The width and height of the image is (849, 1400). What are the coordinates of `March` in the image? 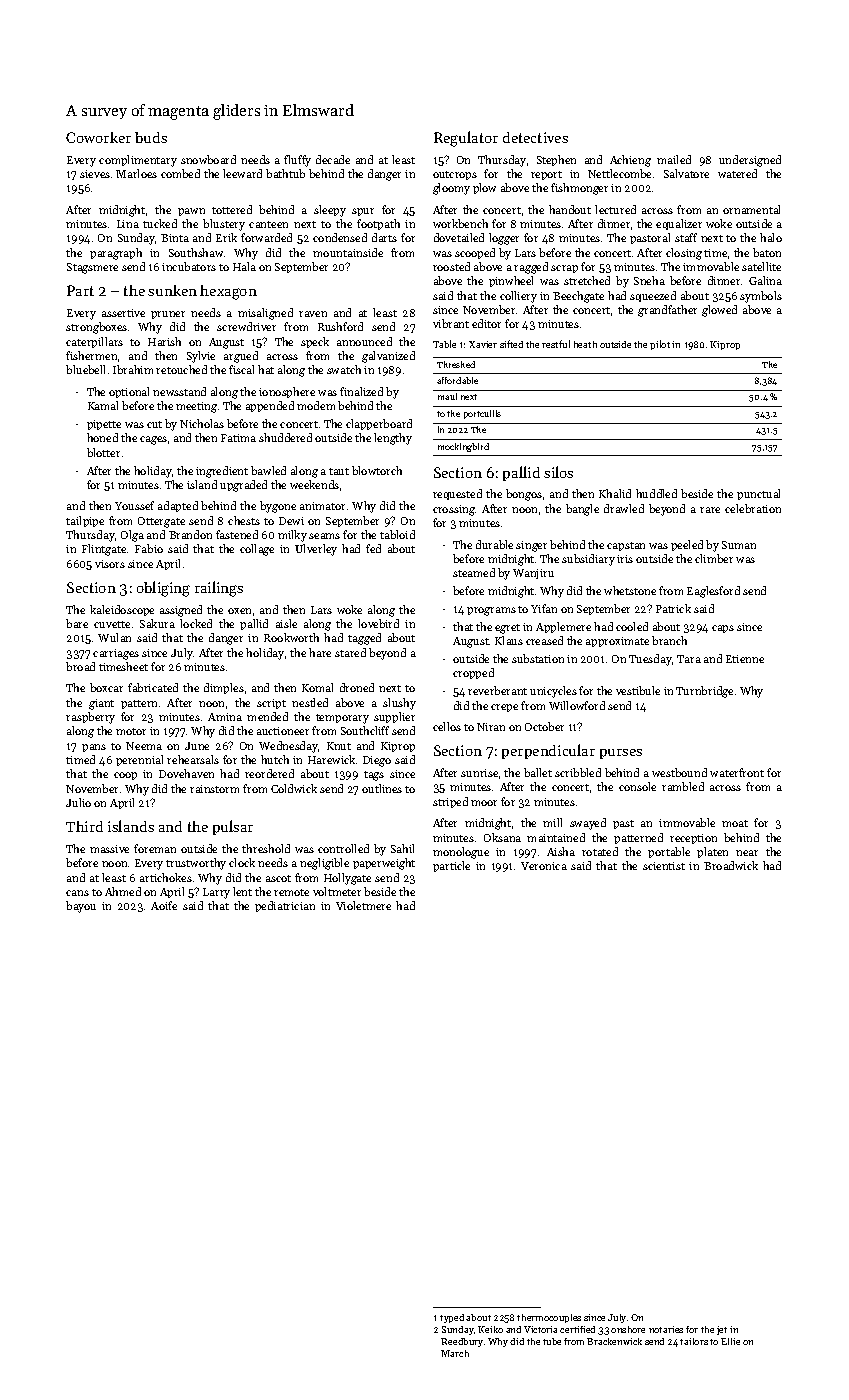 It's located at (455, 1353).
